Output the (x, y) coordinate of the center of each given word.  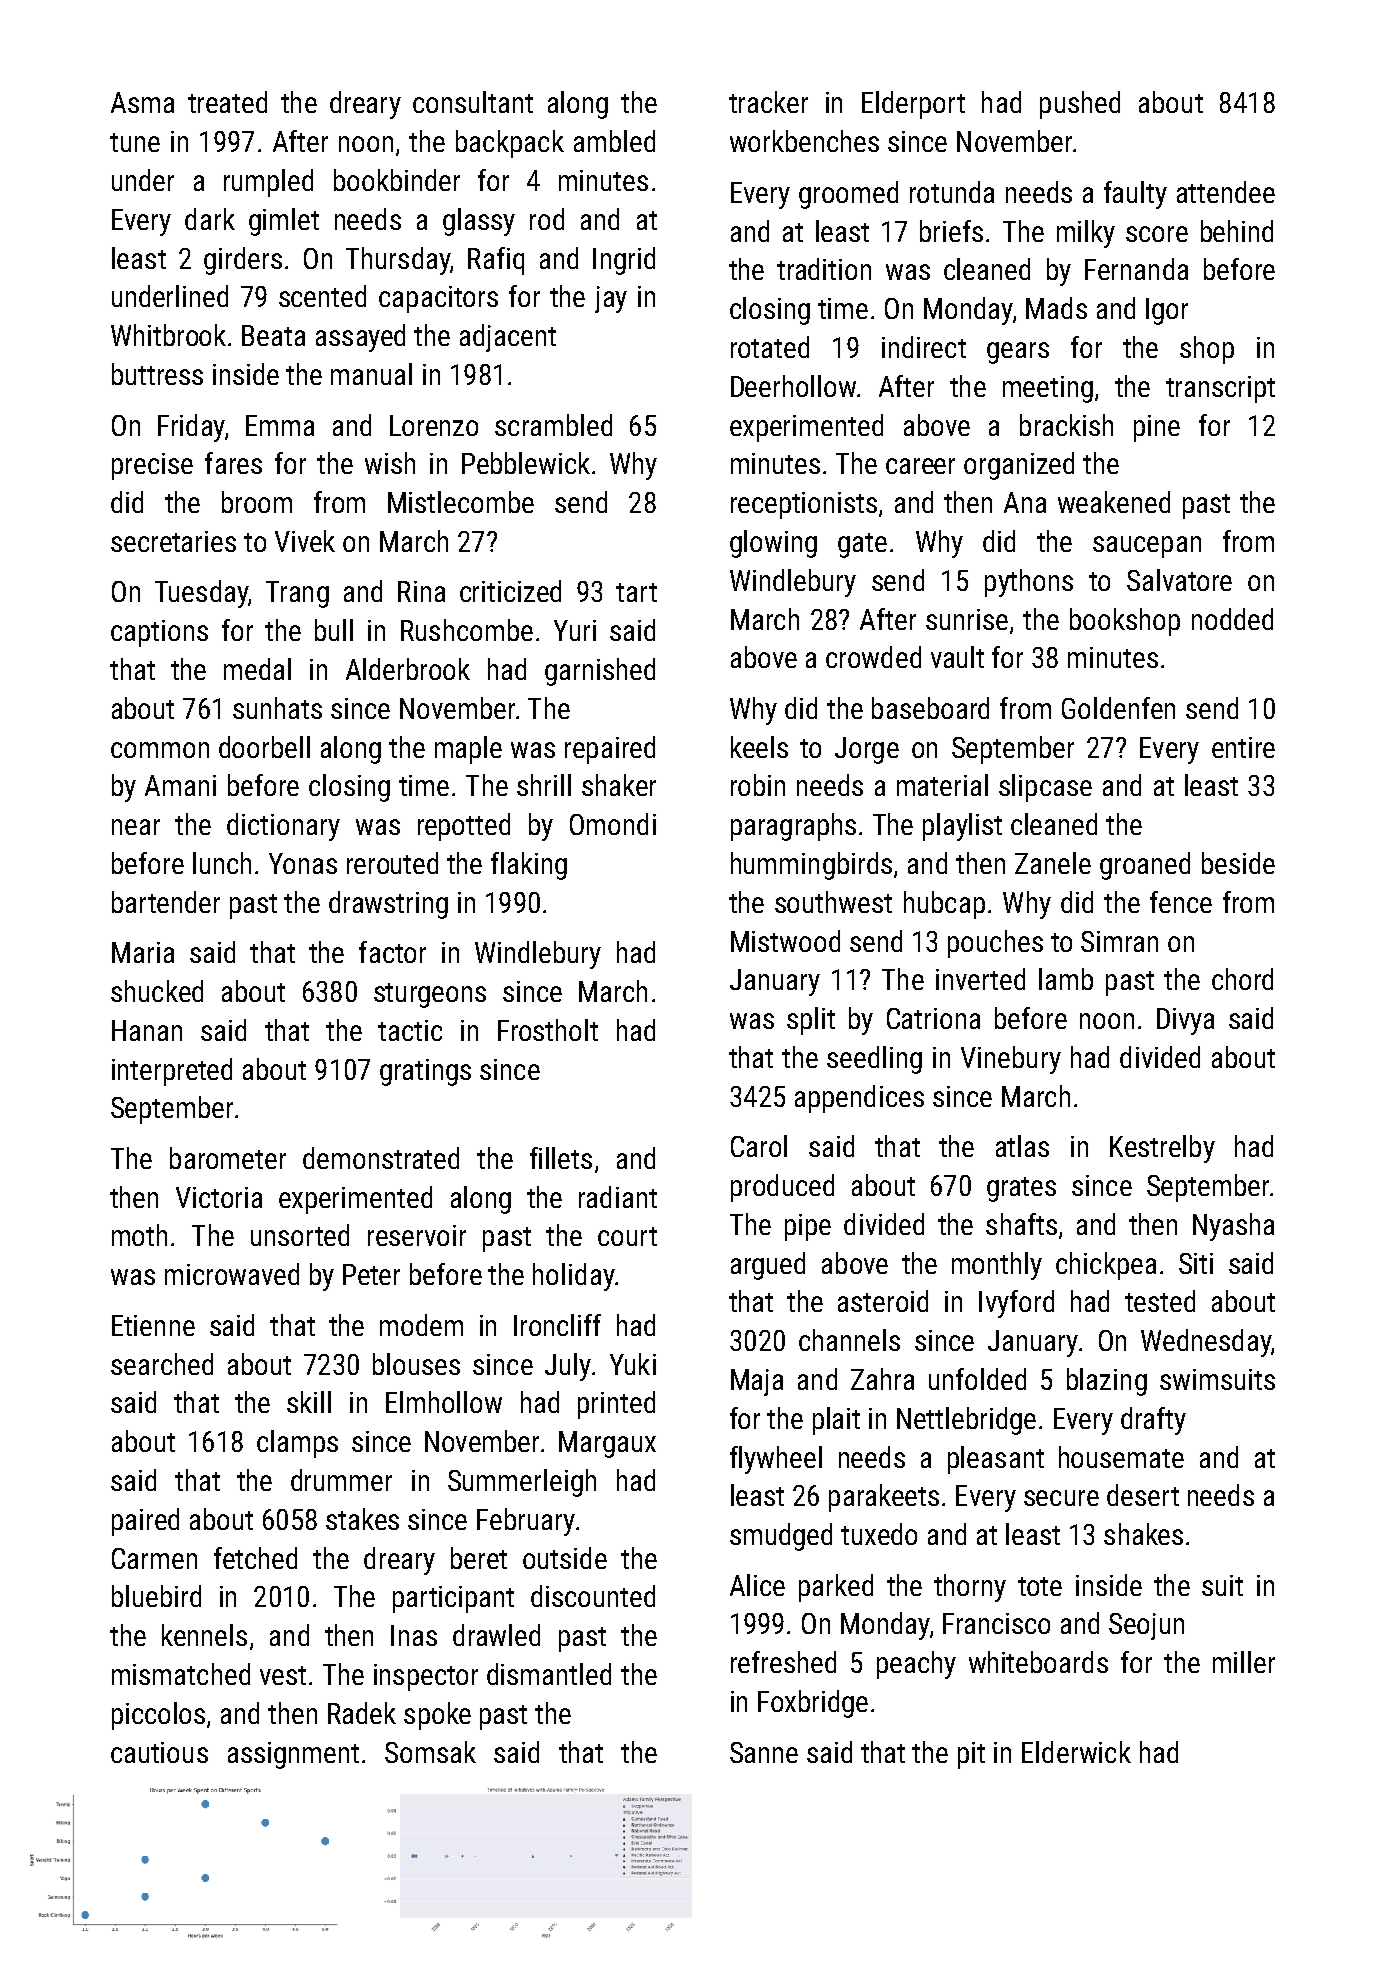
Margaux (607, 1444)
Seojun (1146, 1626)
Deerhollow (793, 386)
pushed (1080, 105)
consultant (473, 102)
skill (309, 1402)
